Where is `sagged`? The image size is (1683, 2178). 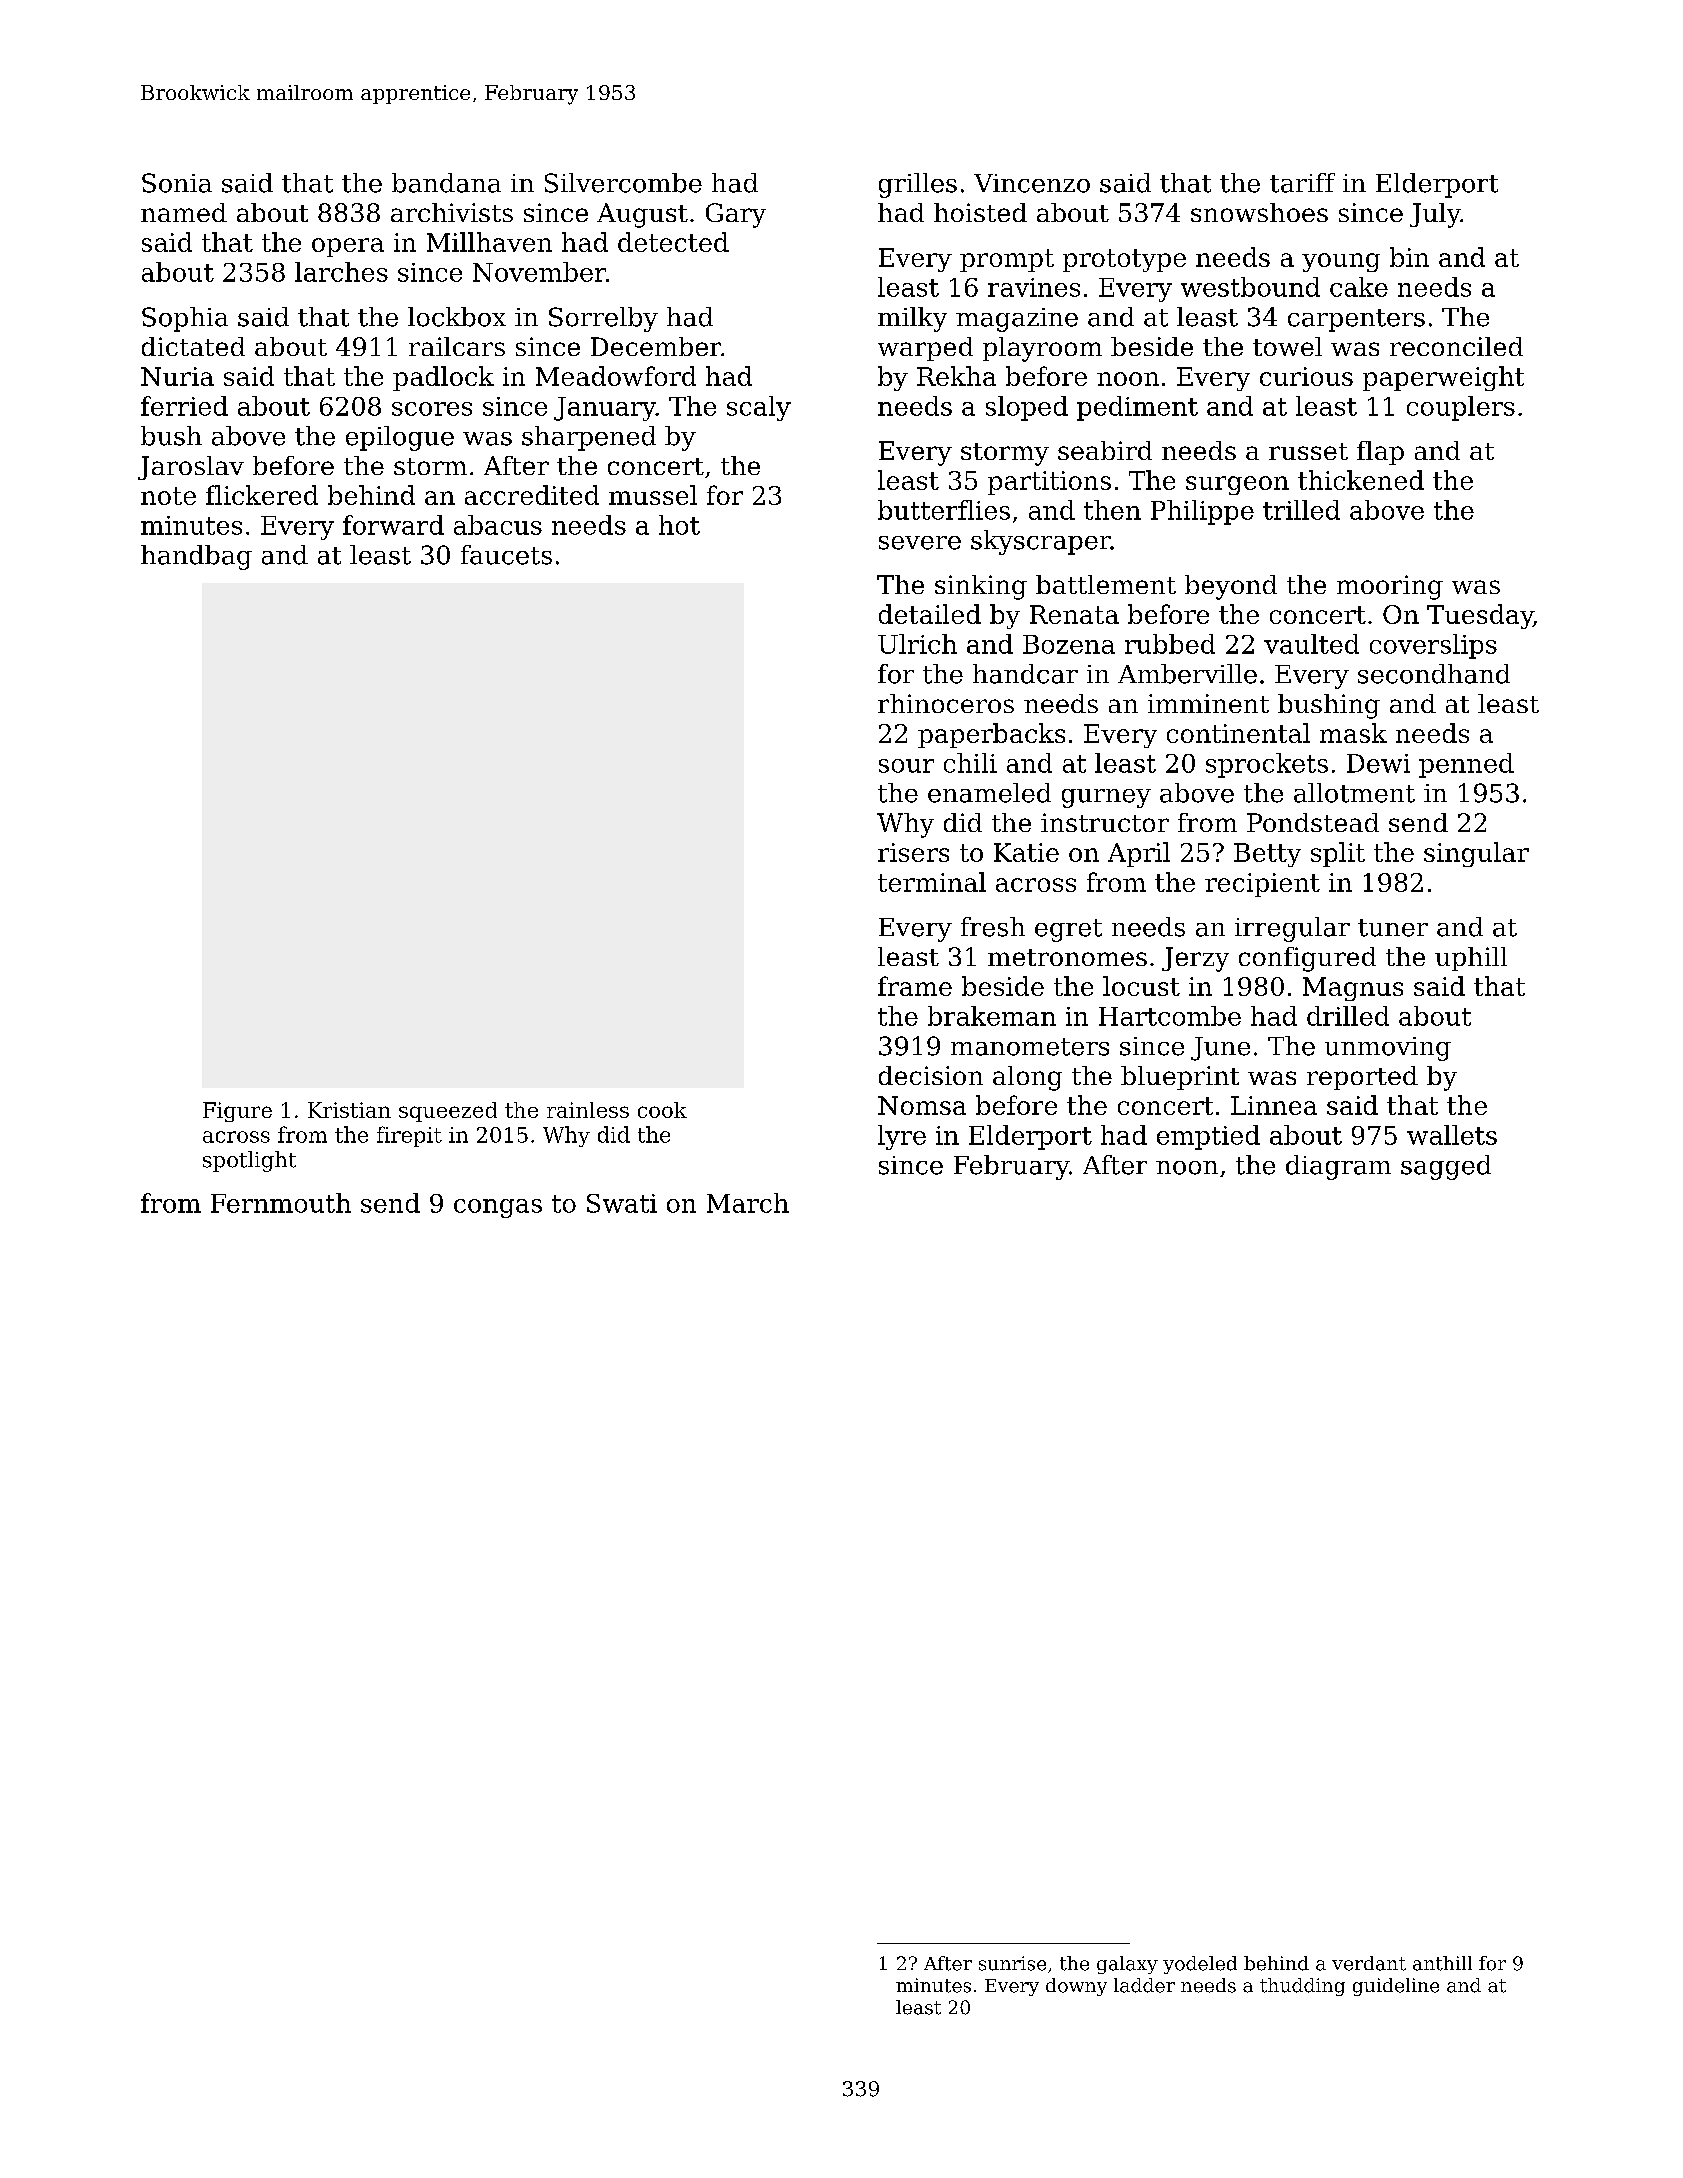
sagged is located at coordinates (1446, 1167).
